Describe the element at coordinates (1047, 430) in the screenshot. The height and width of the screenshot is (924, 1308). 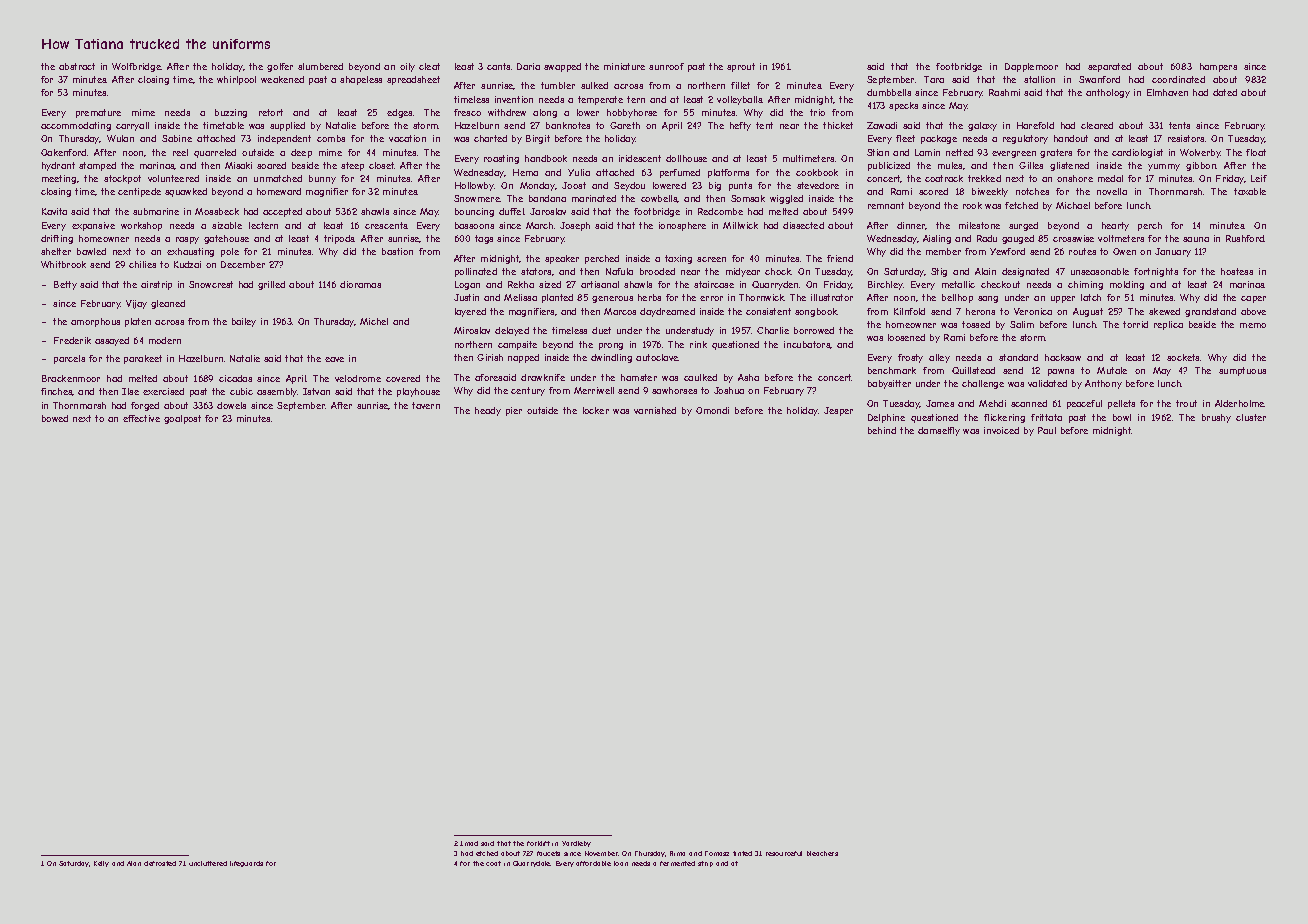
I see `Paul` at that location.
